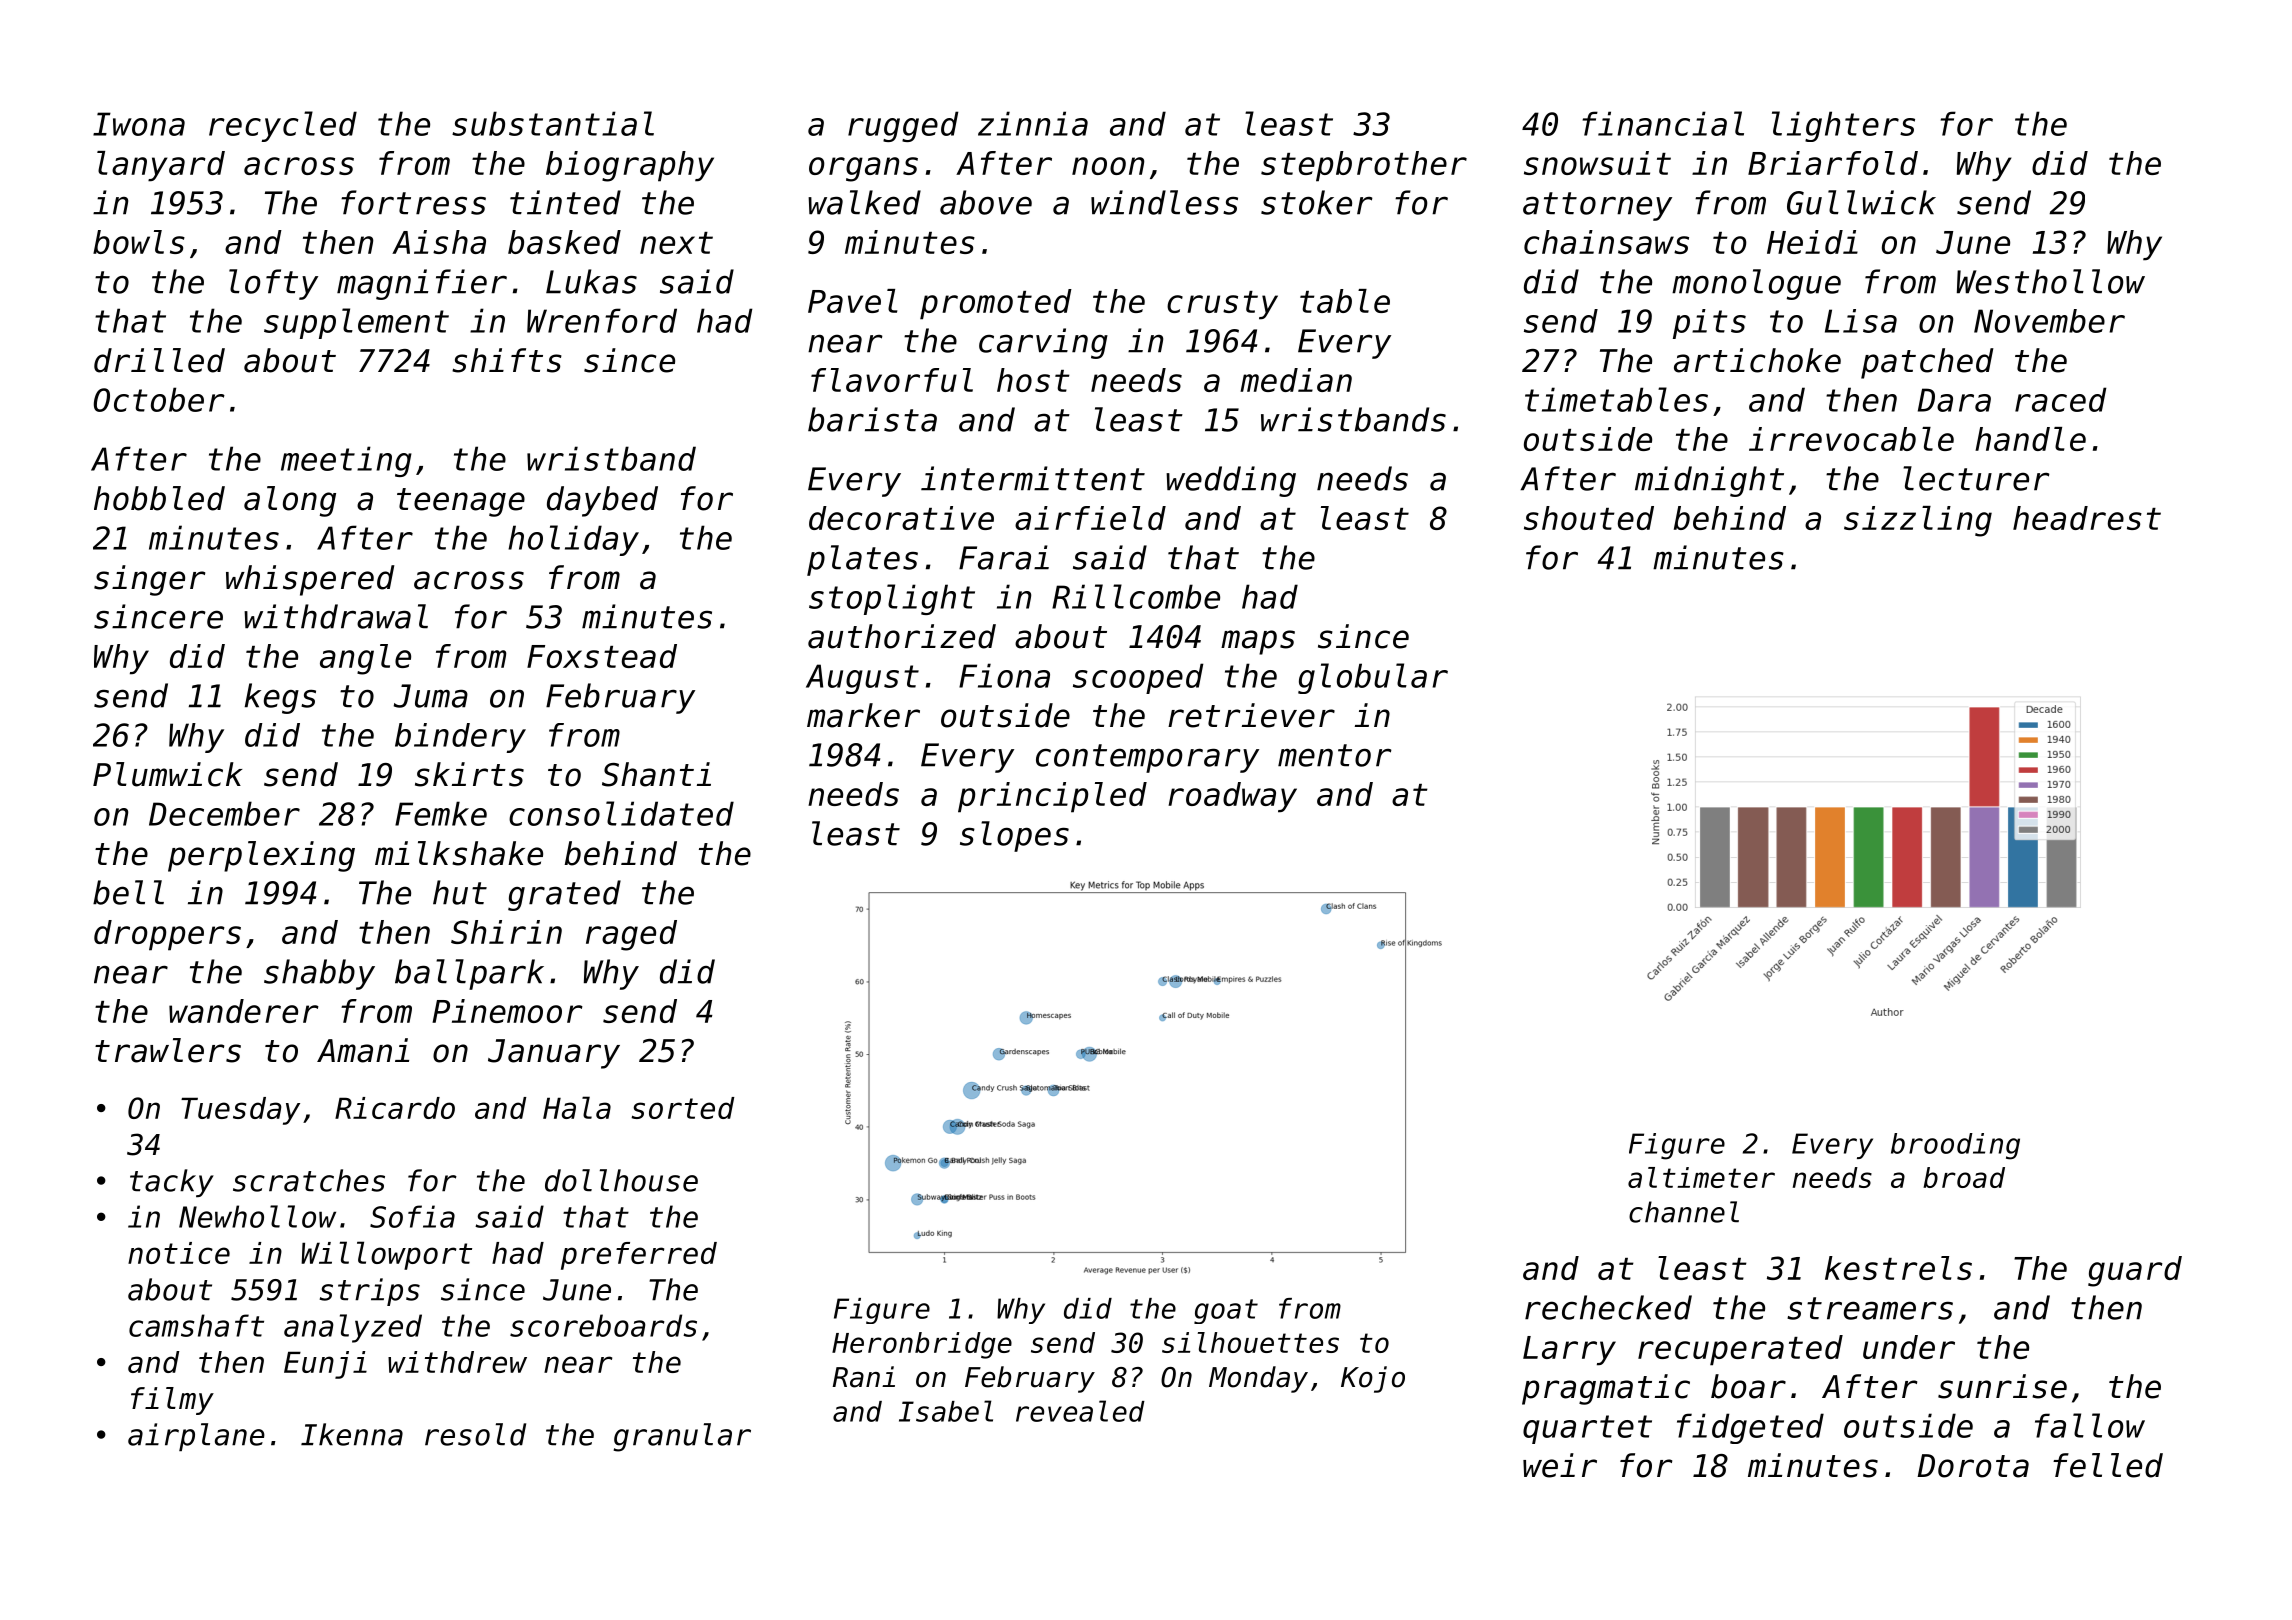  I want to click on substantial, so click(553, 123).
